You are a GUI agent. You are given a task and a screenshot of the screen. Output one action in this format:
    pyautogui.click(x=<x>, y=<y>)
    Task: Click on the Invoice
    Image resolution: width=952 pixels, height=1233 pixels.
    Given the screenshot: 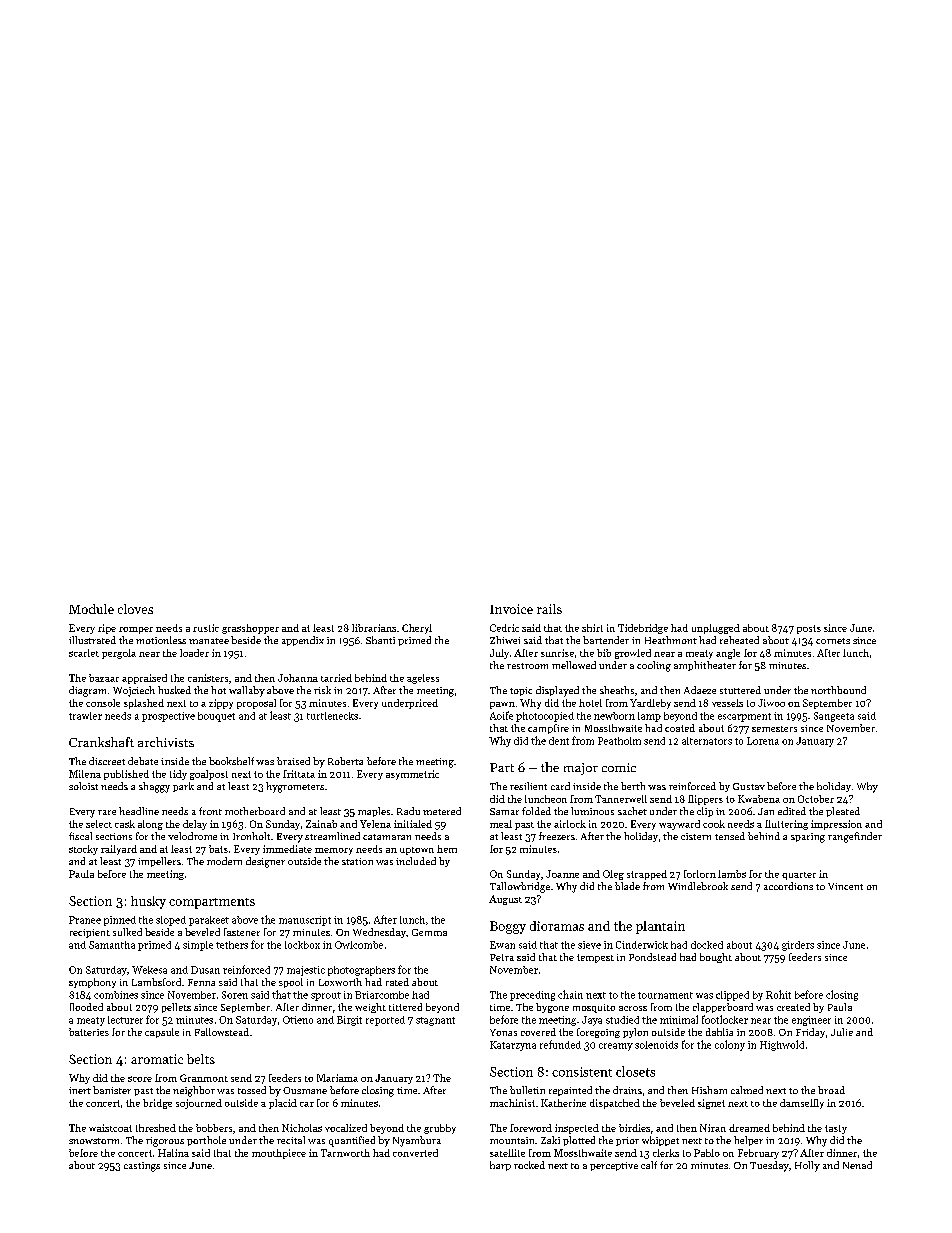 What is the action you would take?
    pyautogui.click(x=511, y=609)
